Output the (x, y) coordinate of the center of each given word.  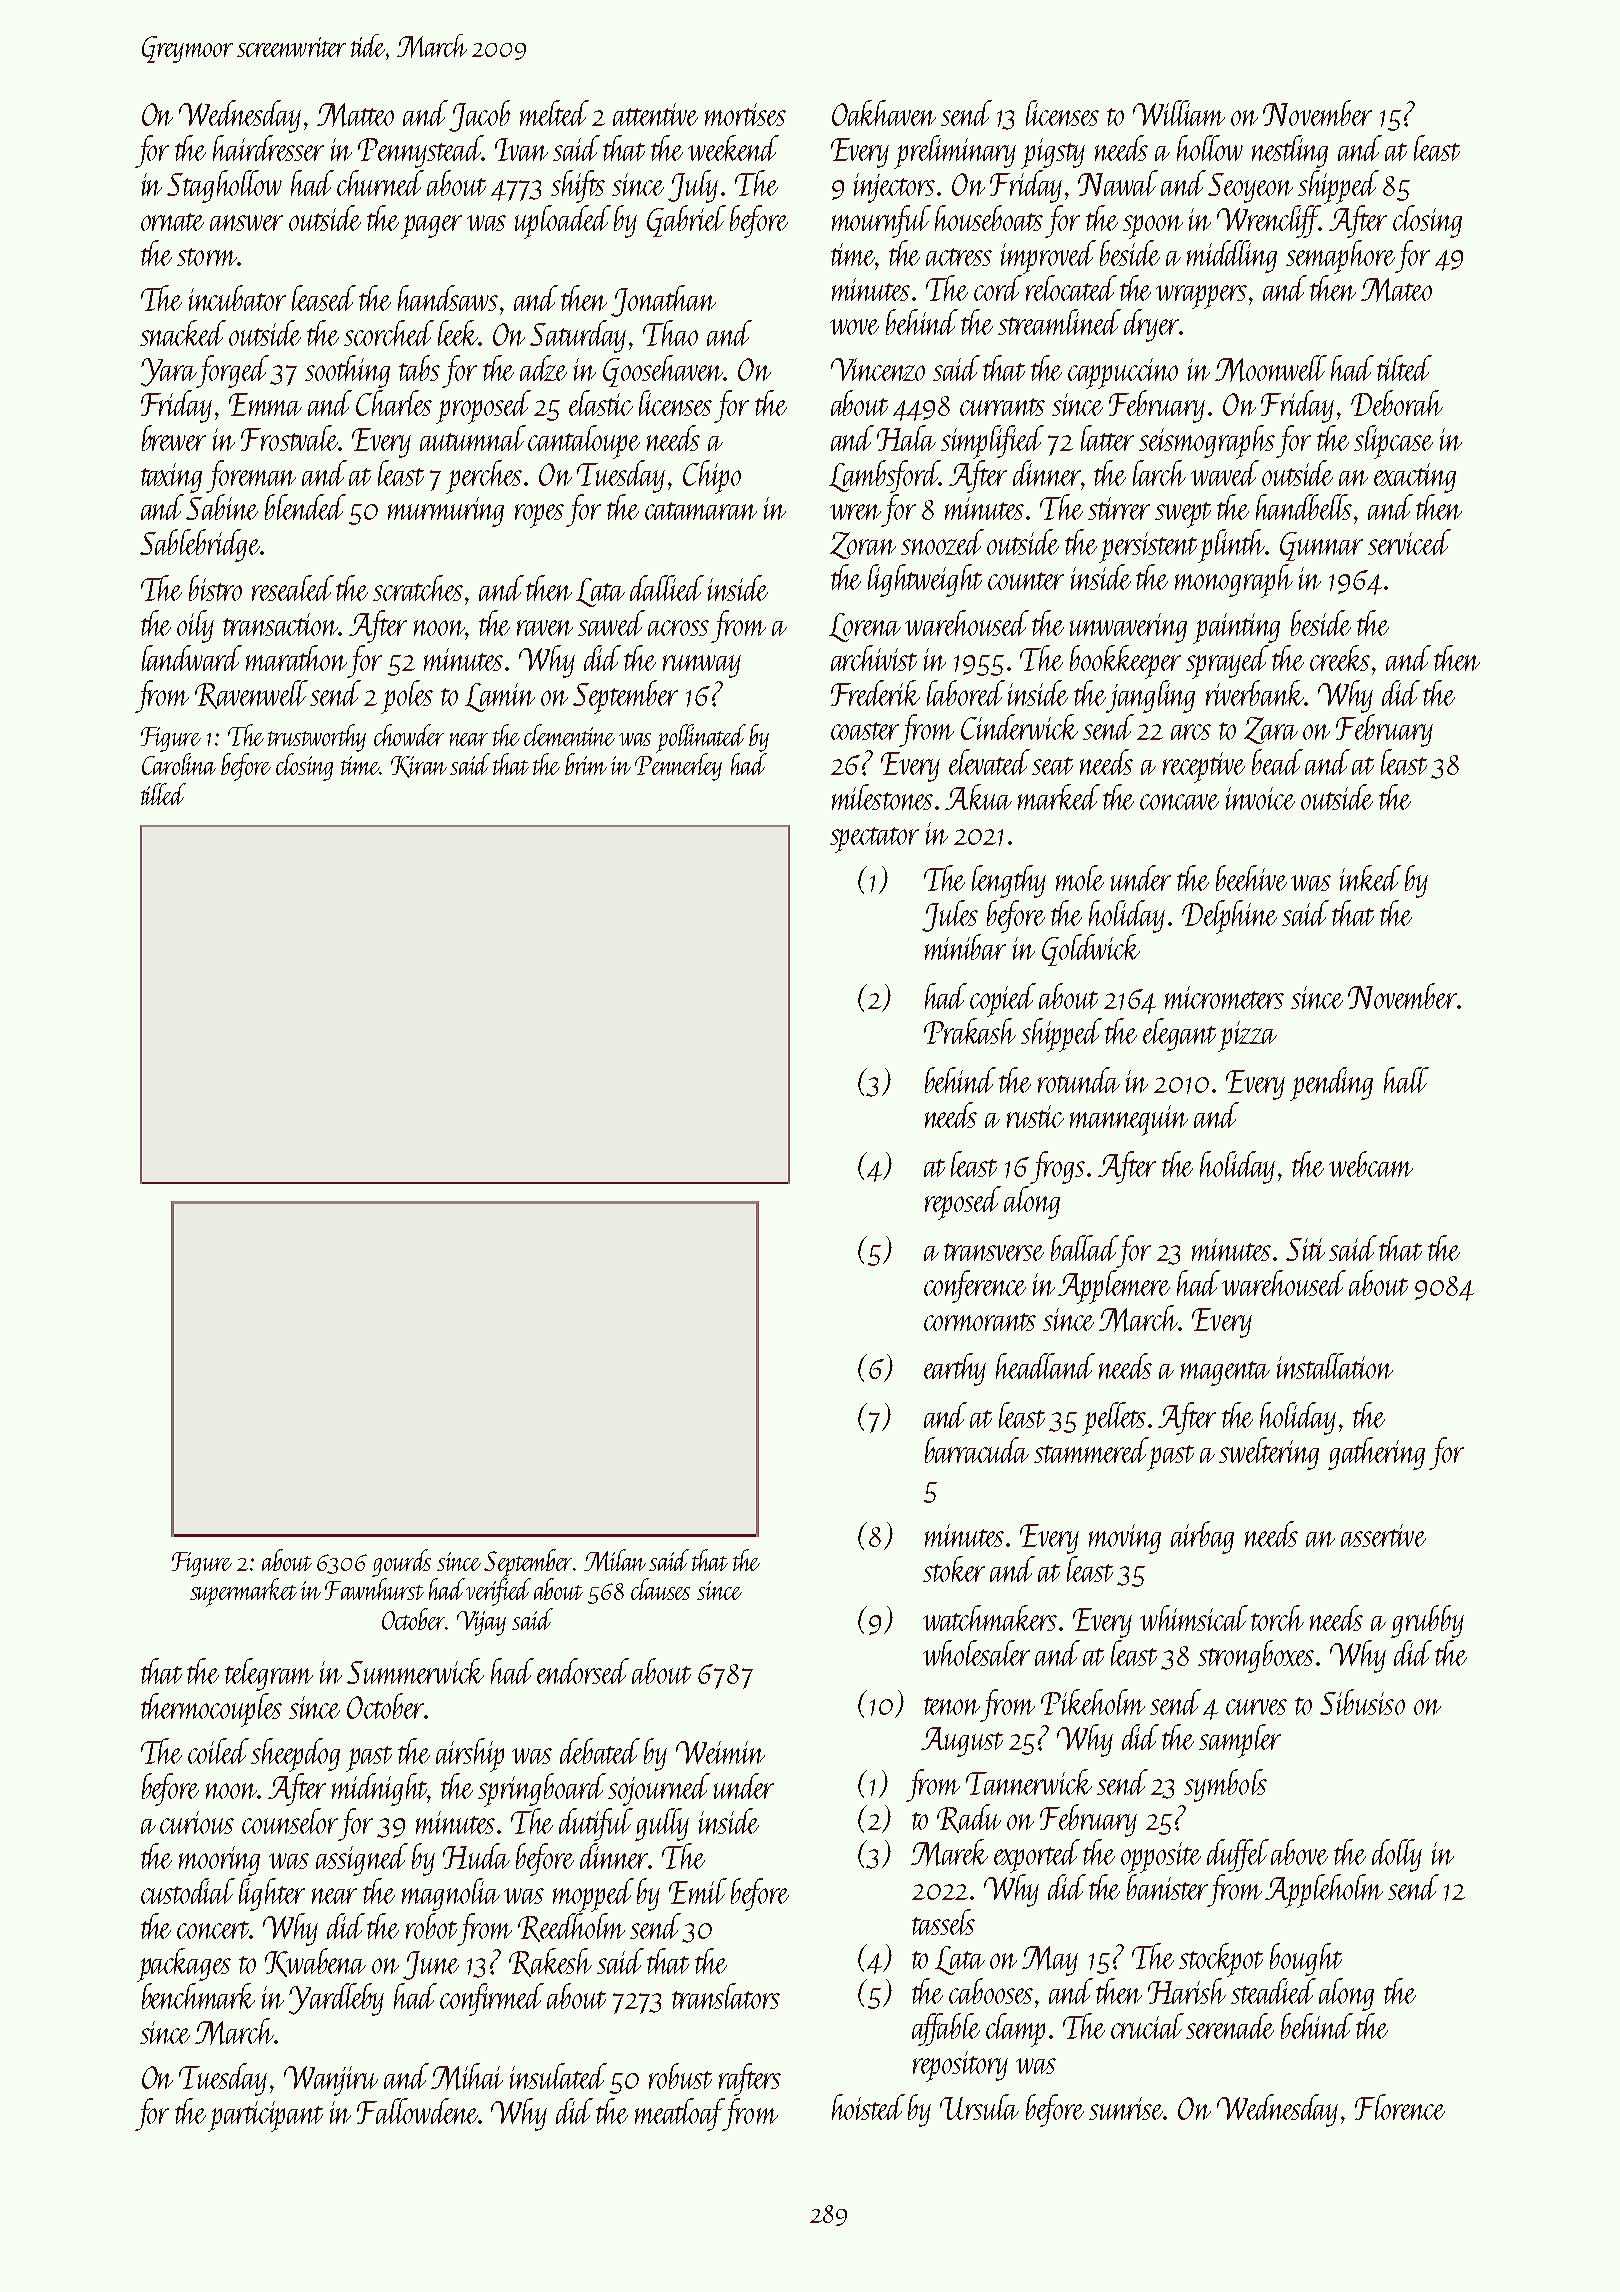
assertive (1383, 1535)
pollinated (701, 738)
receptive (1204, 767)
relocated (1071, 288)
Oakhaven (884, 113)
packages (184, 1965)
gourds (401, 1563)
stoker (954, 1569)
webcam (1371, 1164)
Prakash (970, 1031)
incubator (237, 298)
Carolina (179, 764)
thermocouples (211, 1710)
